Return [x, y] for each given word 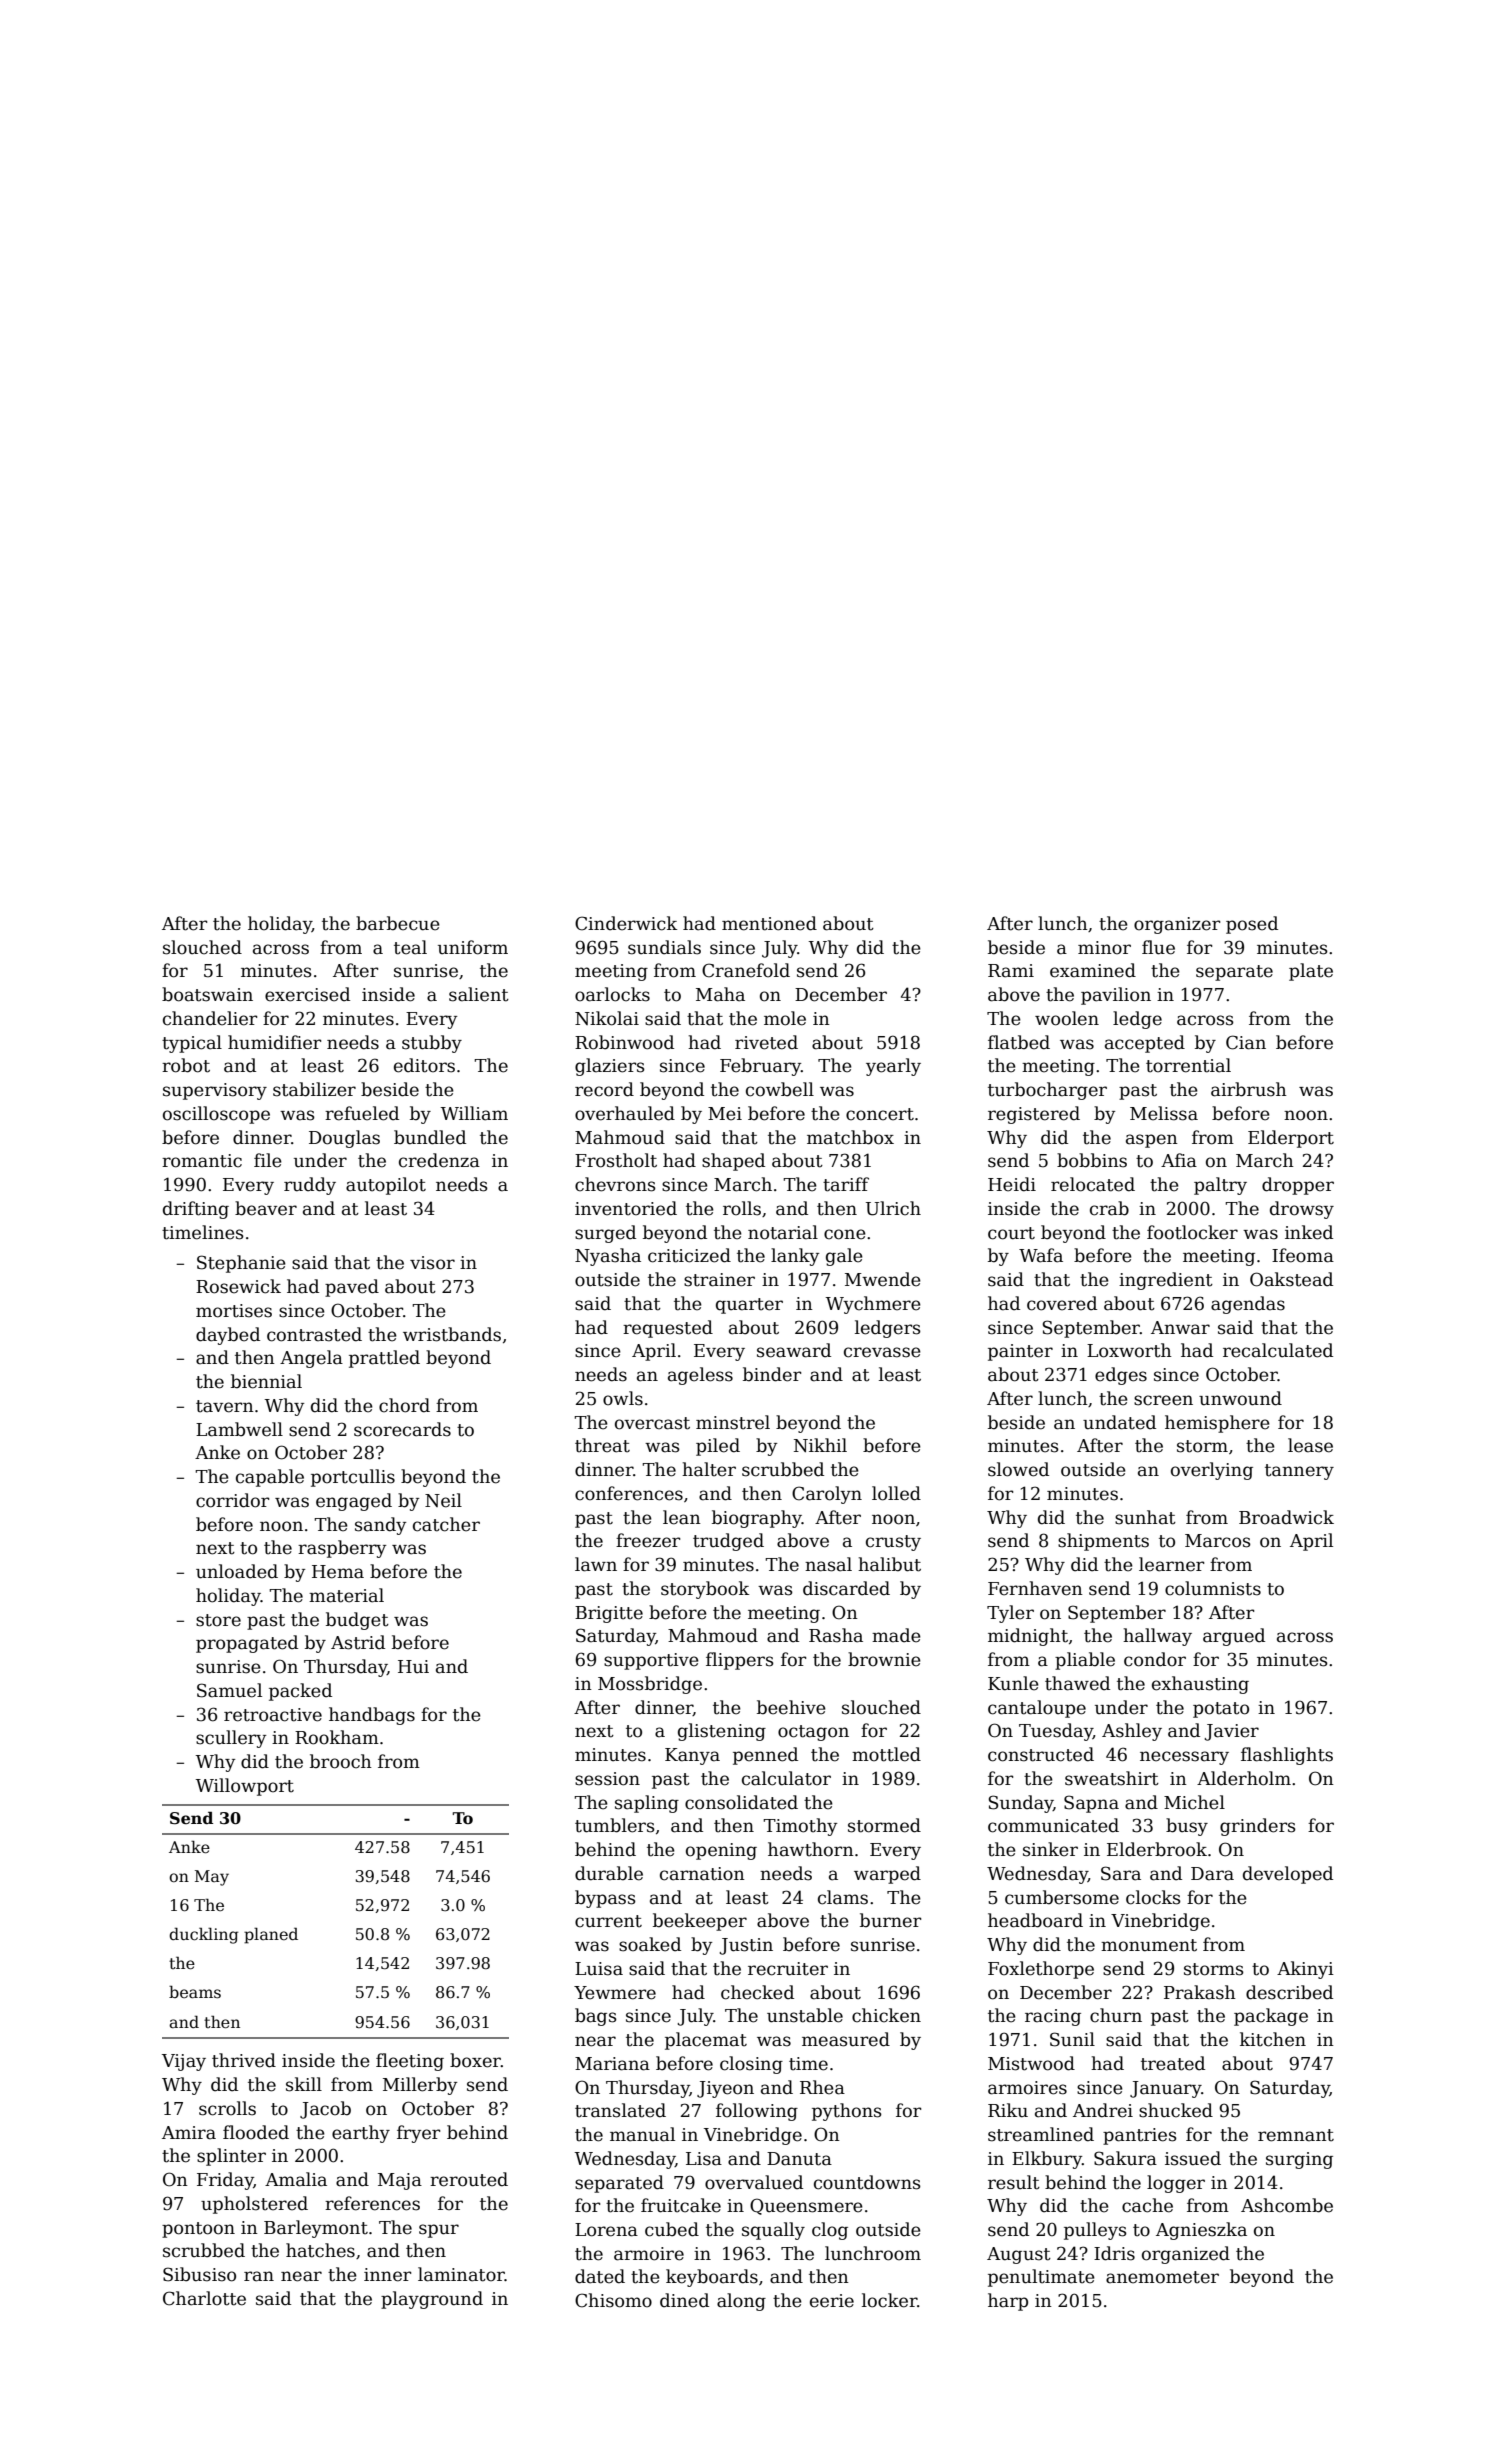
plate [1311, 972]
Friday [225, 2181]
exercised [307, 994]
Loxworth [1129, 1350]
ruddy [310, 1186]
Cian [1246, 1042]
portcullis [353, 1478]
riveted [766, 1042]
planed [271, 1935]
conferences [629, 1493]
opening [721, 1851]
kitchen [1273, 2039]
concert [880, 1114]
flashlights [1287, 1756]
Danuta [799, 2159]
